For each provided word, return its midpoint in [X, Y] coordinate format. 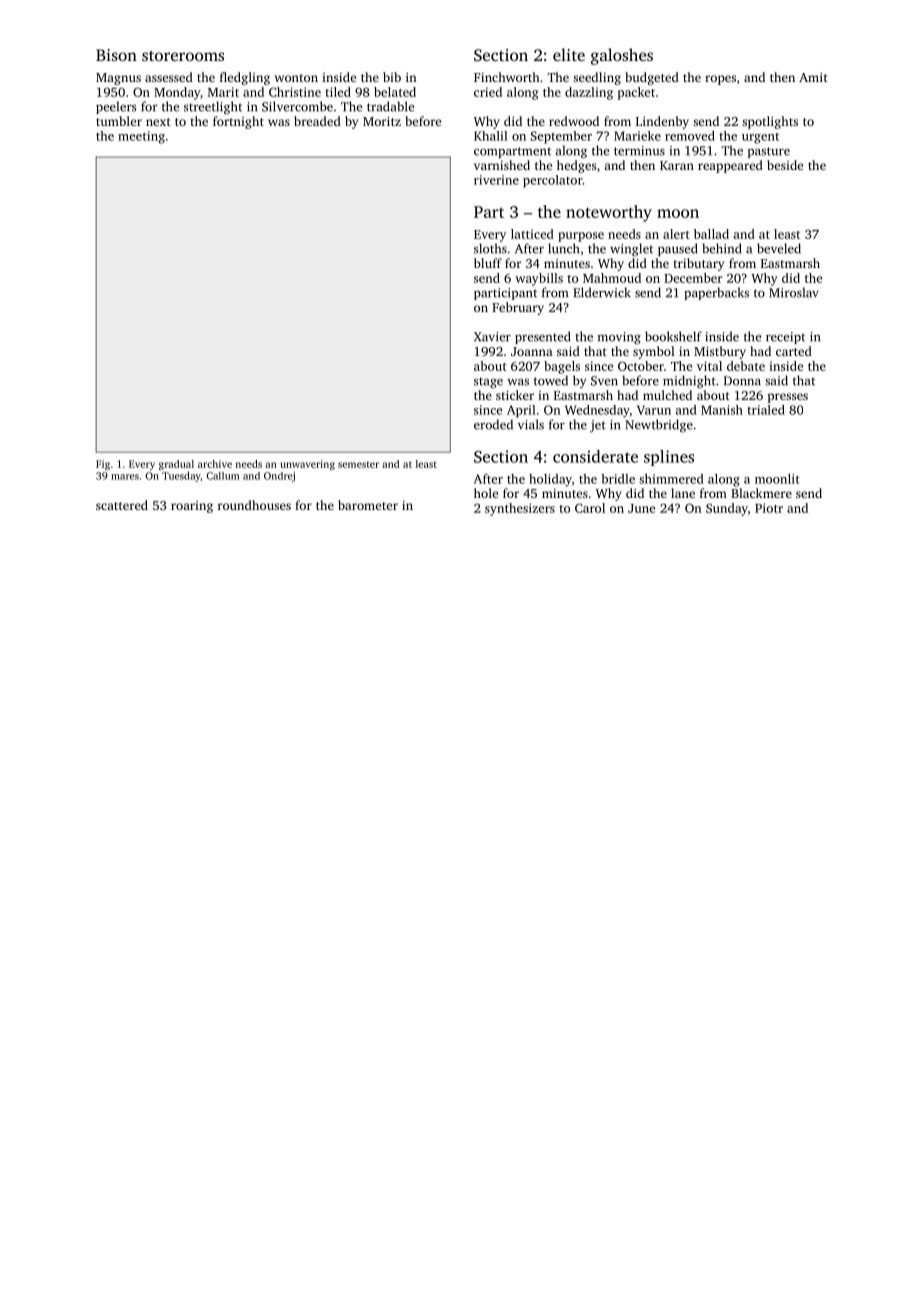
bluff [488, 263]
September [561, 137]
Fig [103, 465]
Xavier [492, 337]
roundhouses [254, 505]
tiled [338, 92]
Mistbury [720, 352]
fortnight [238, 122]
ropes [720, 80]
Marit [223, 92]
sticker [515, 395]
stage [488, 382]
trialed [766, 410]
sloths [490, 248]
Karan [677, 165]
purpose [581, 237]
